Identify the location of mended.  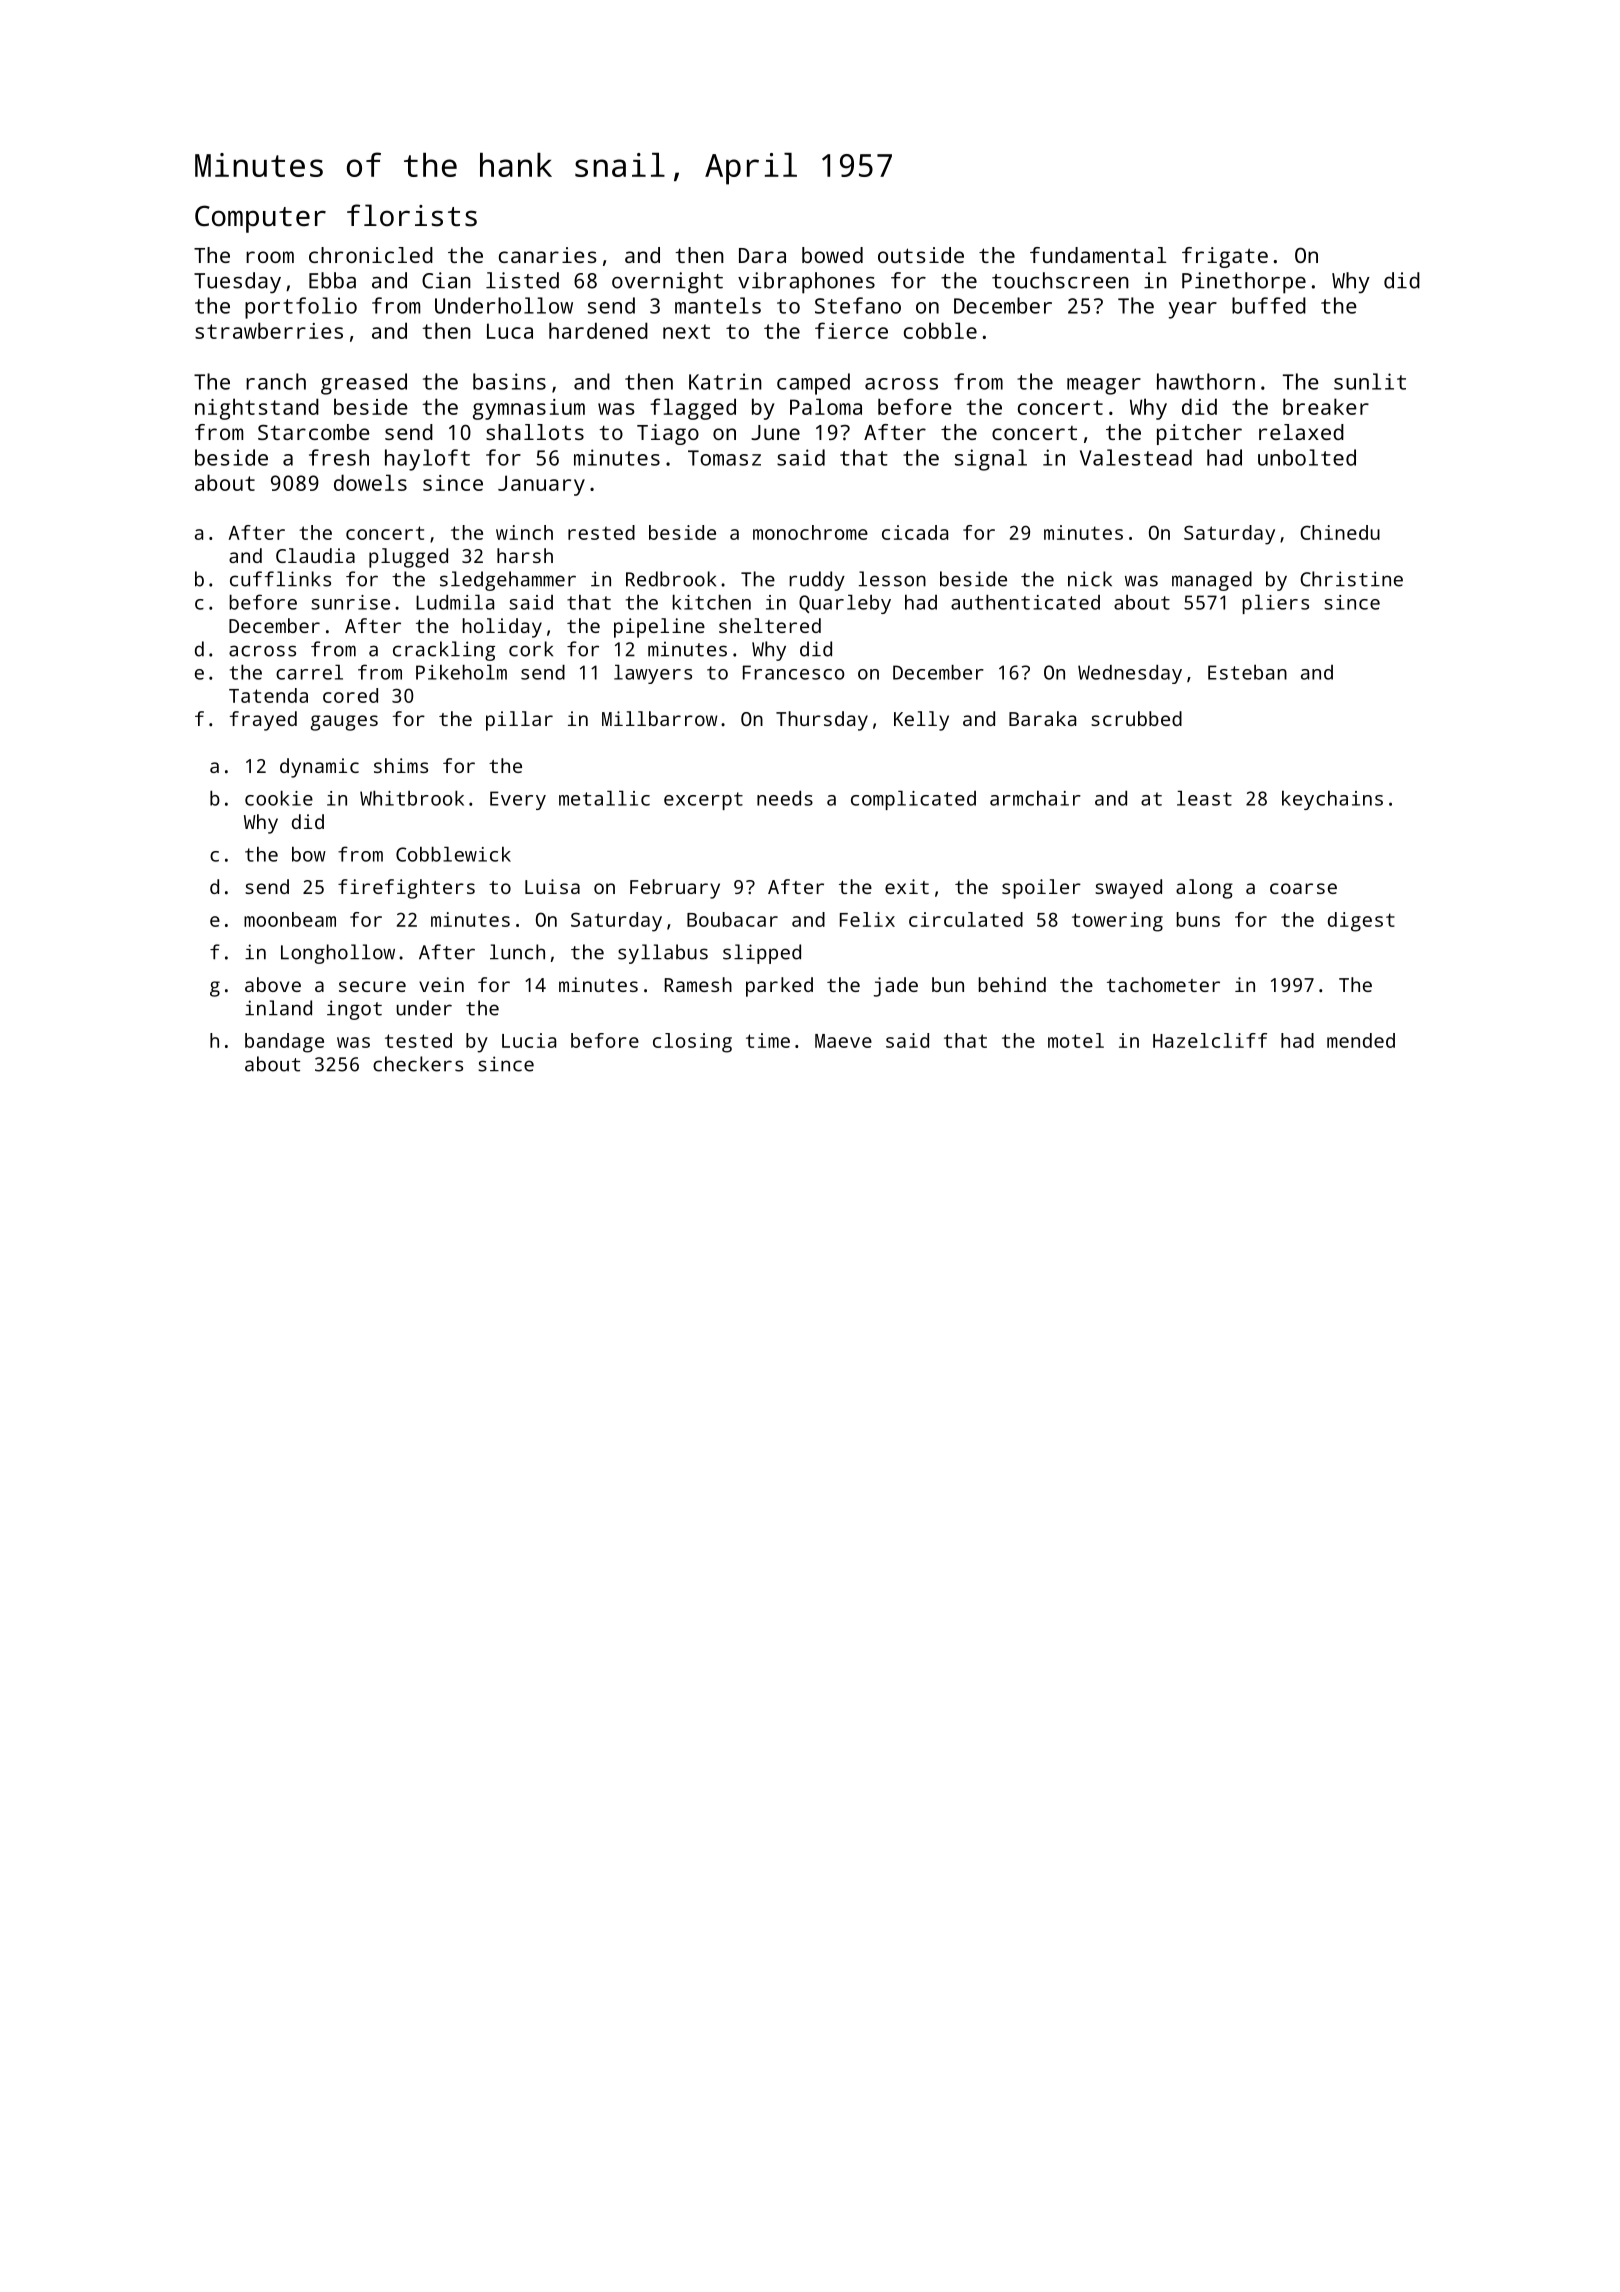
(1361, 1040).
